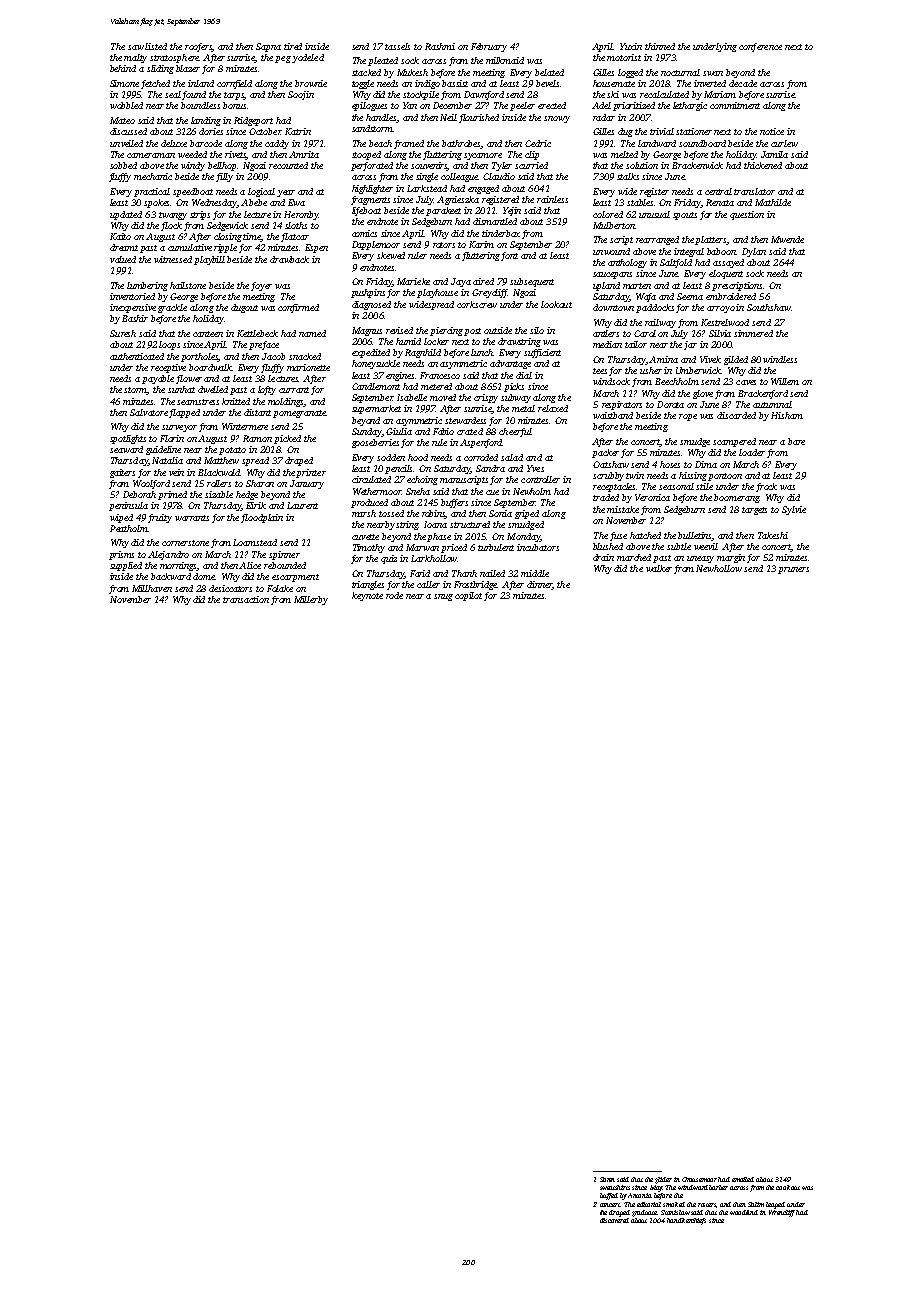 The height and width of the screenshot is (1308, 924). What do you see at coordinates (631, 46) in the screenshot?
I see `Yuxin` at bounding box center [631, 46].
